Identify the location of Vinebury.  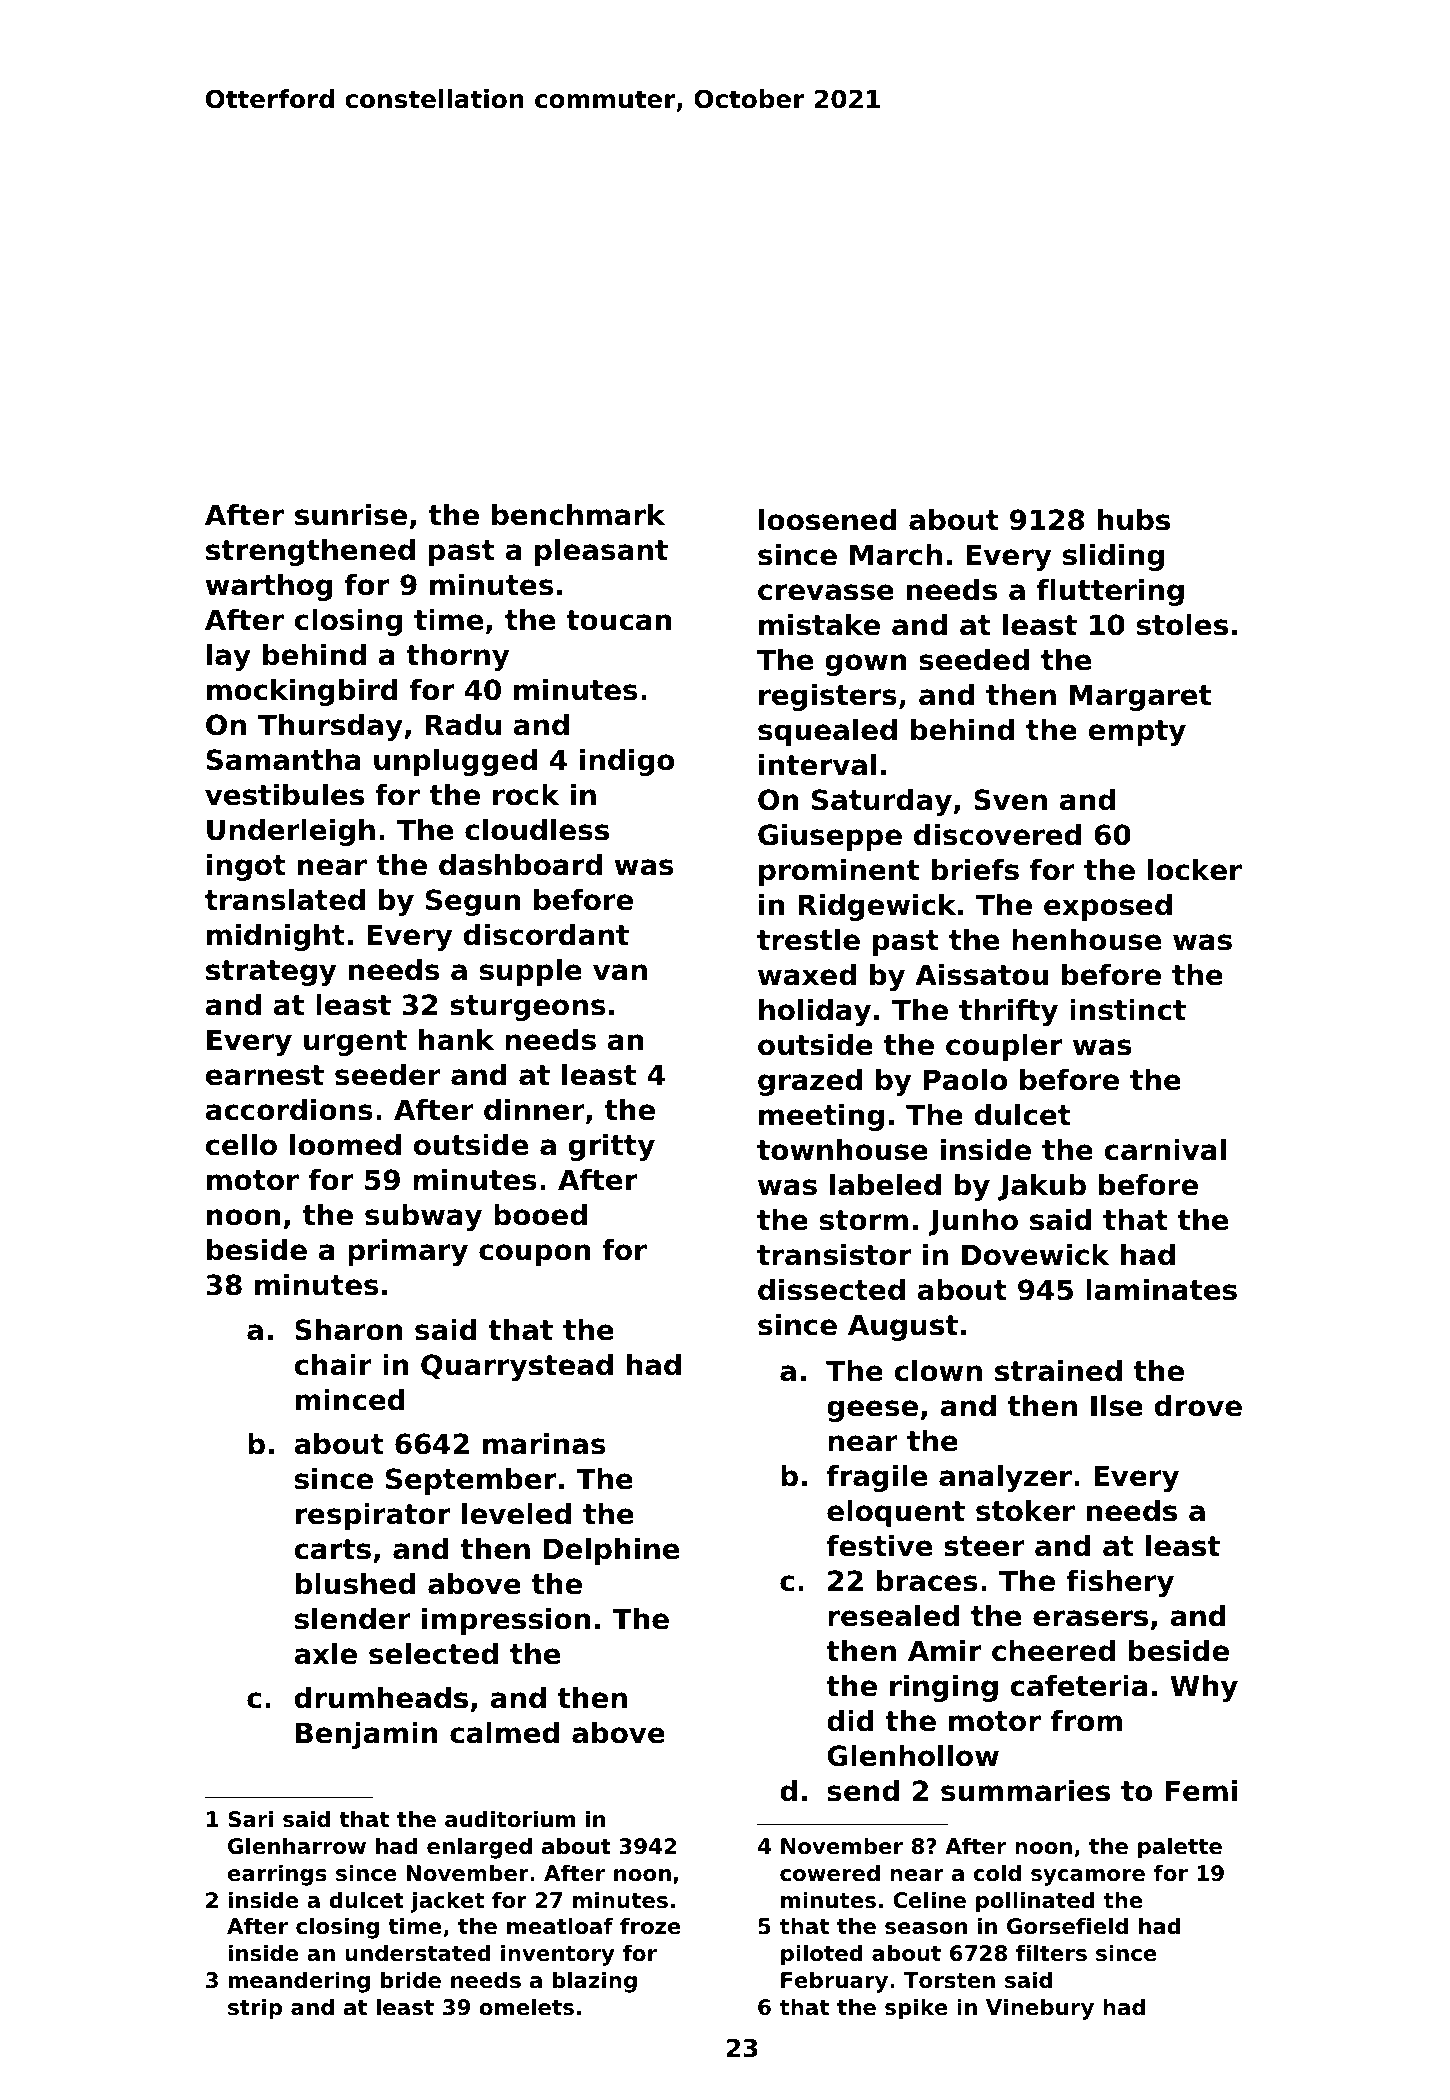
(1040, 2009).
